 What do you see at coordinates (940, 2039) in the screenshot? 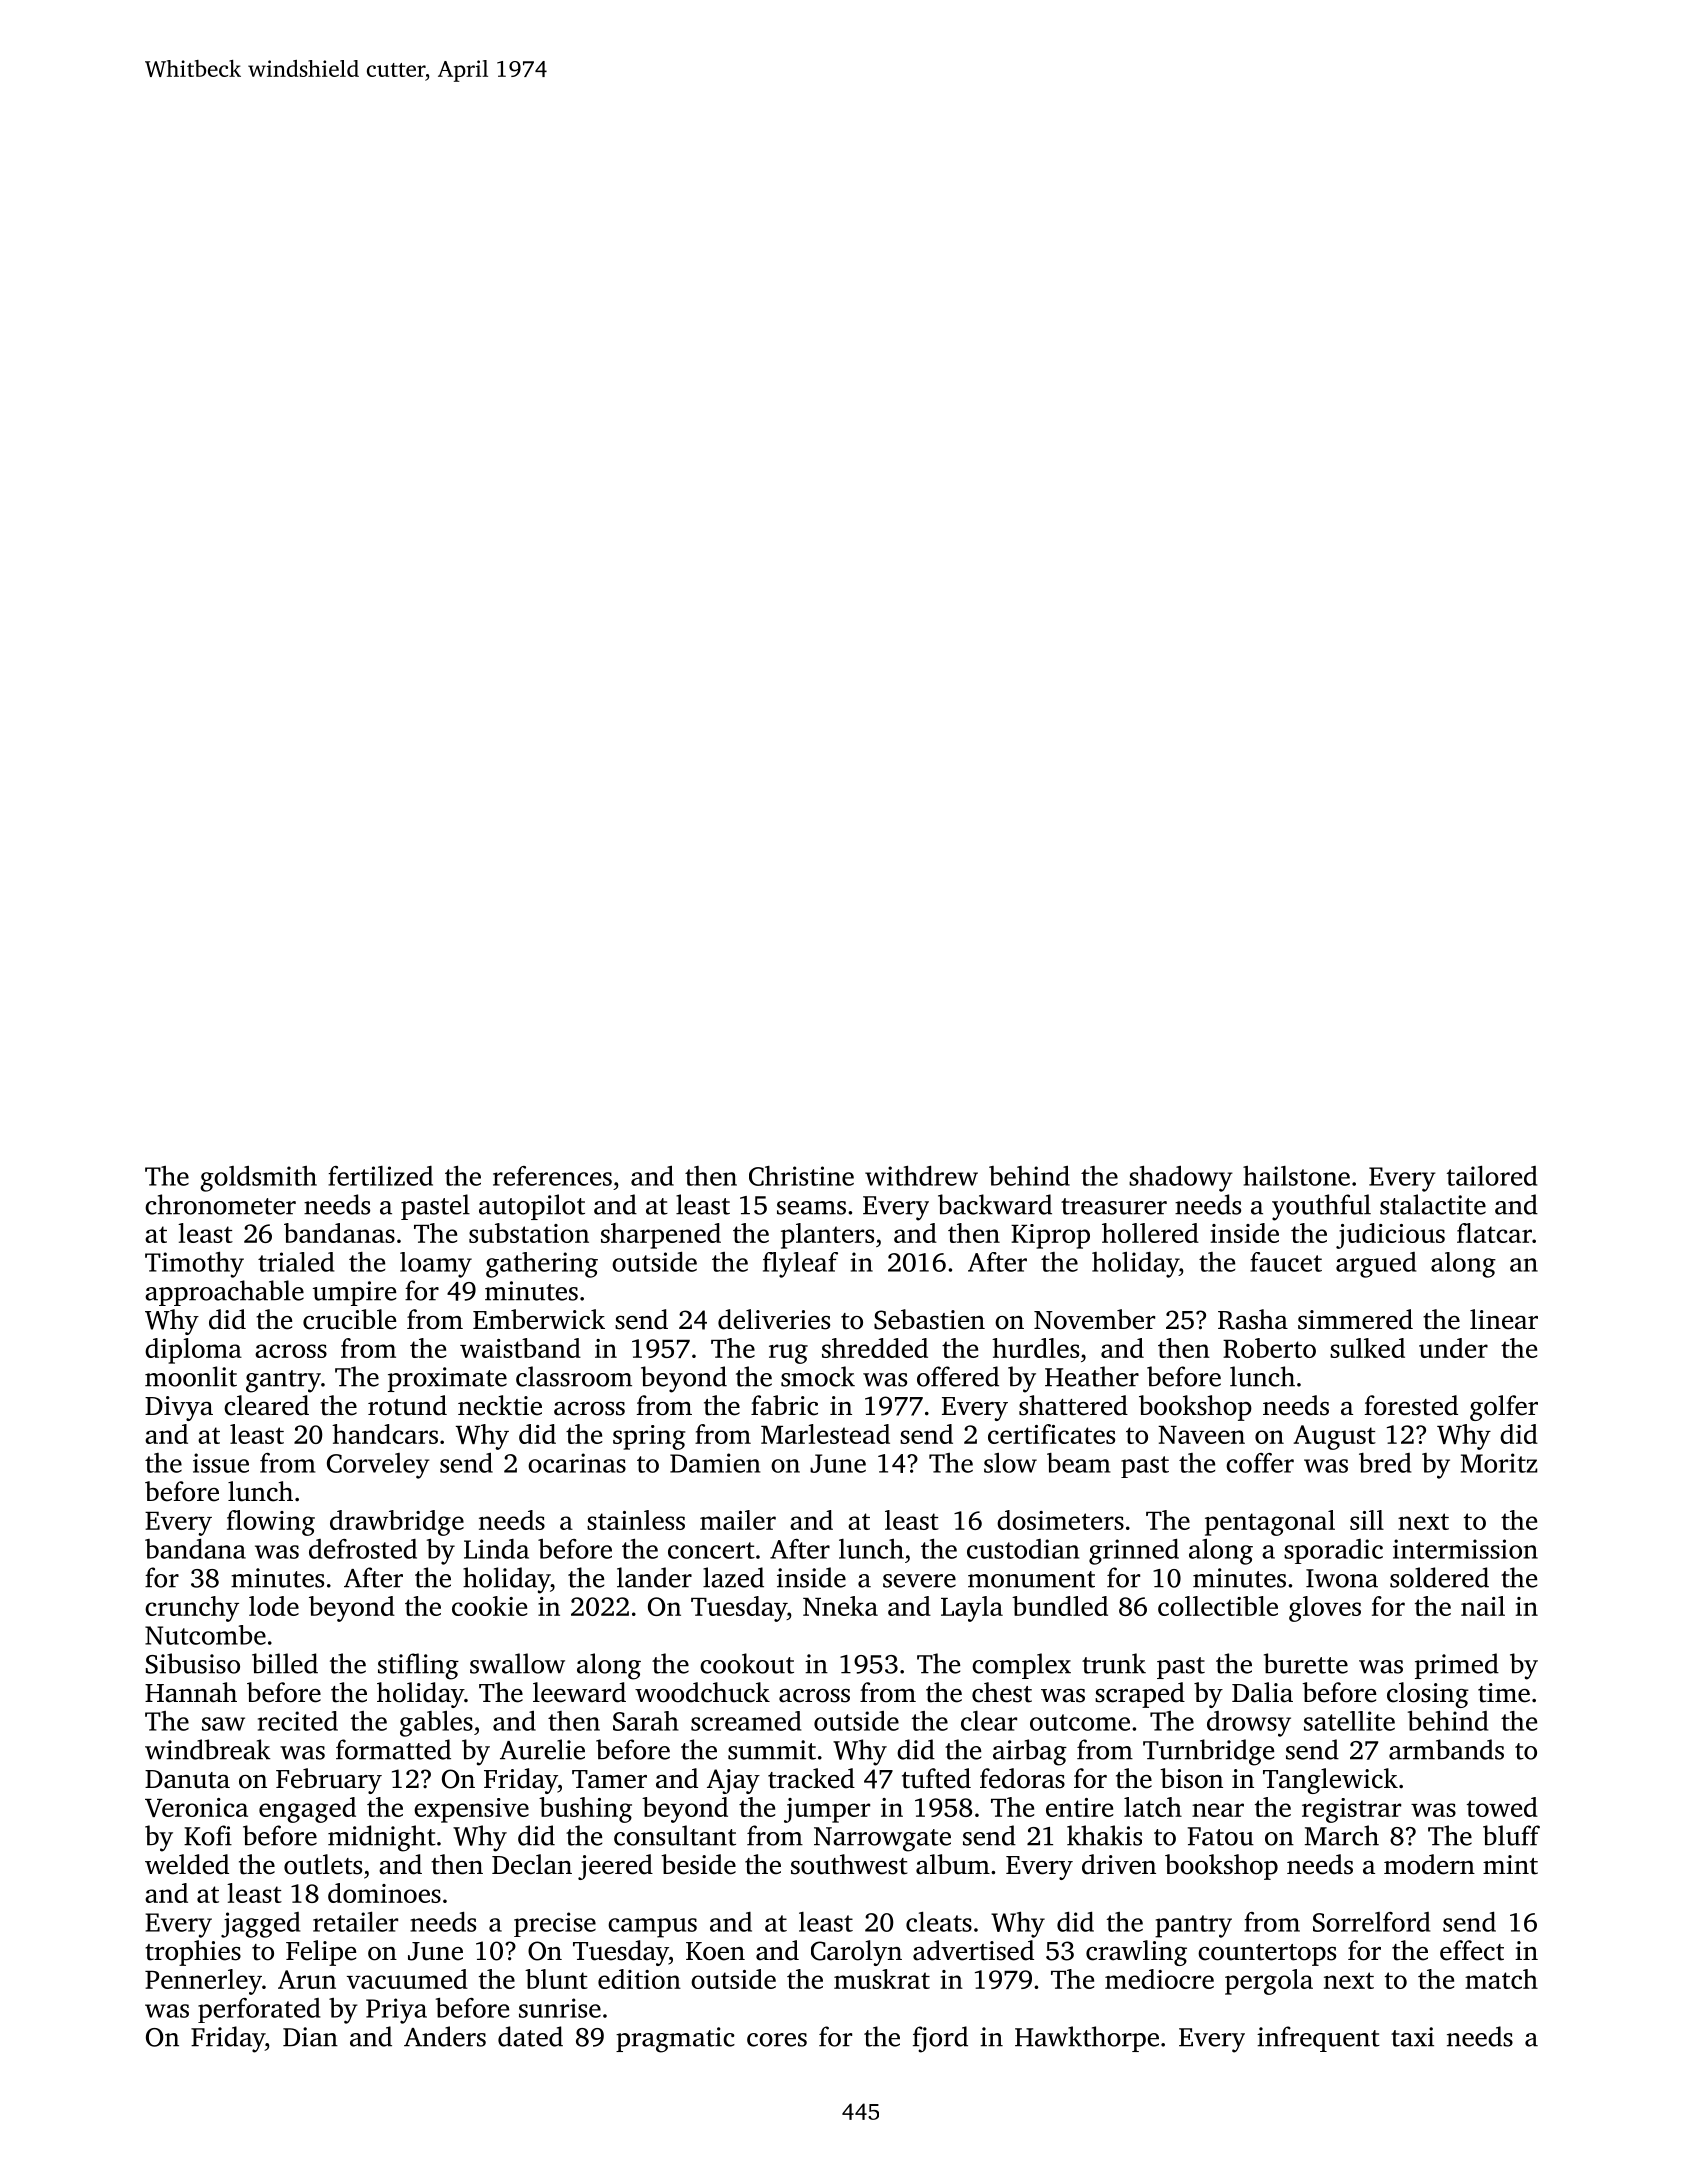
I see `fjord` at bounding box center [940, 2039].
